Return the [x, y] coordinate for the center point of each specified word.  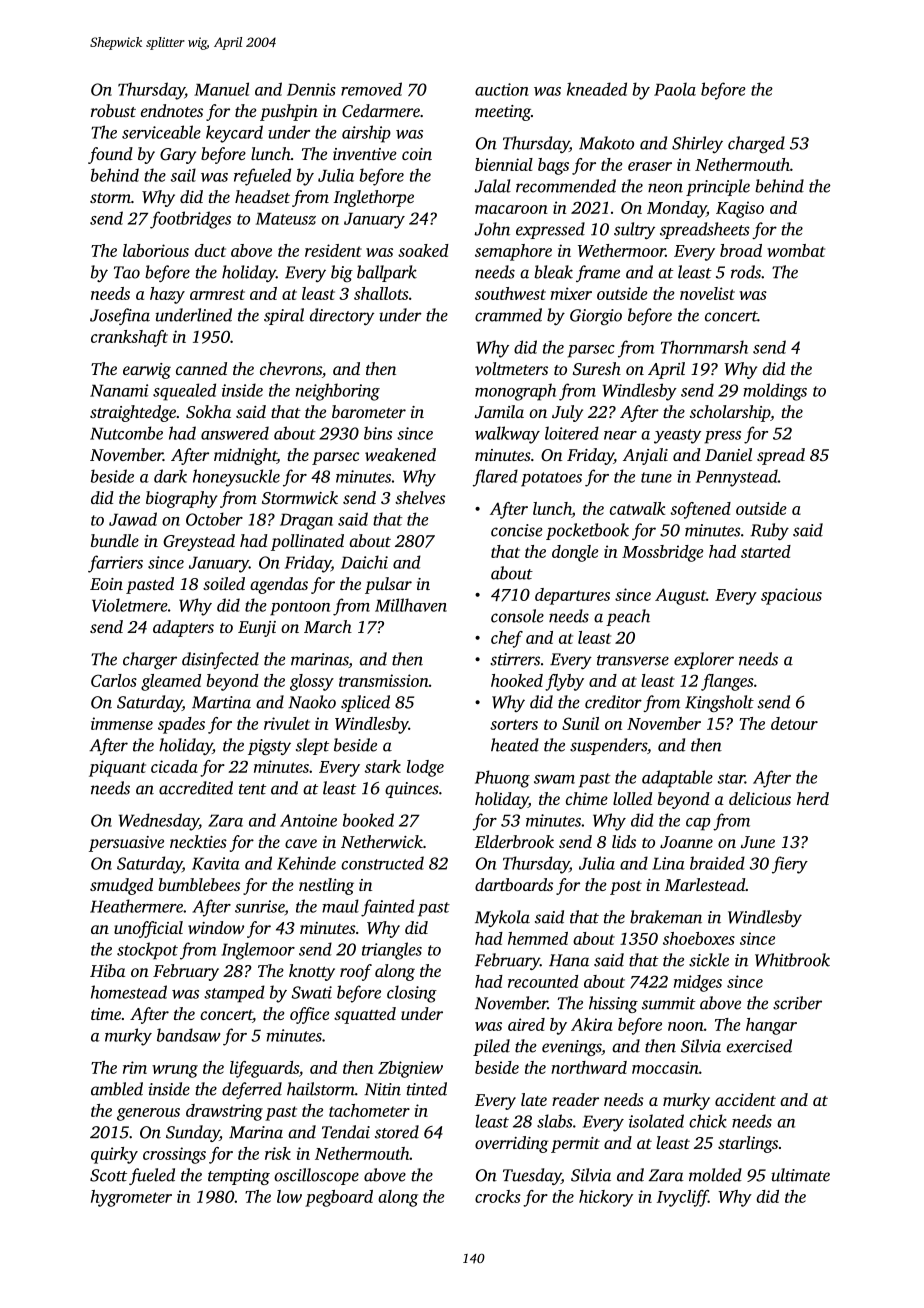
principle [718, 187]
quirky [114, 1155]
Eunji [257, 629]
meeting [503, 113]
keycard [234, 134]
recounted [543, 981]
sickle [709, 960]
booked [368, 820]
